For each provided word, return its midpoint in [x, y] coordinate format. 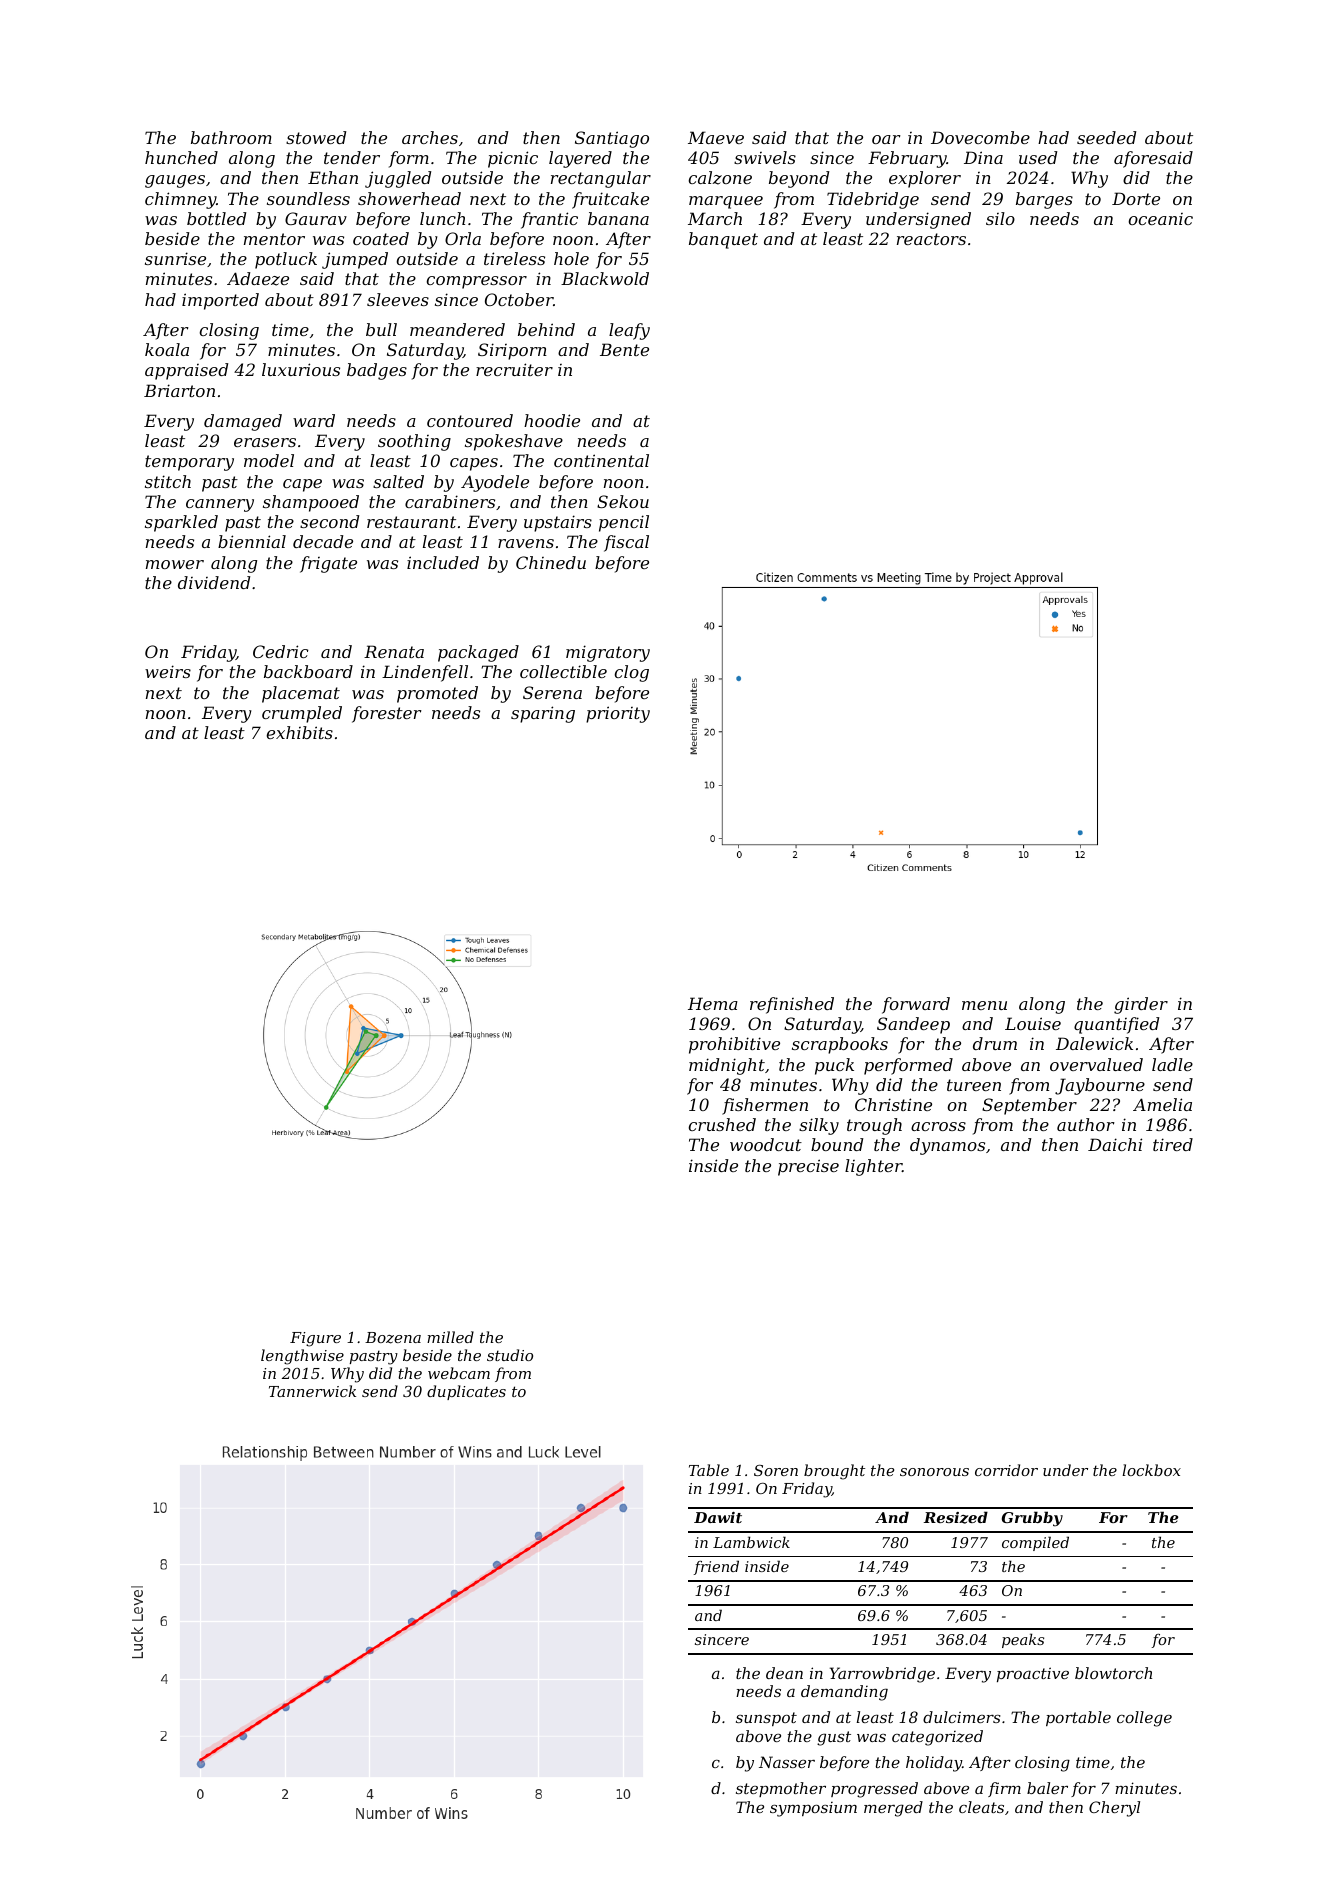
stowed [316, 137]
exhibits [300, 732]
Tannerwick [312, 1391]
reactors [931, 239]
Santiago [612, 139]
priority [618, 714]
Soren [776, 1470]
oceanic [1161, 219]
